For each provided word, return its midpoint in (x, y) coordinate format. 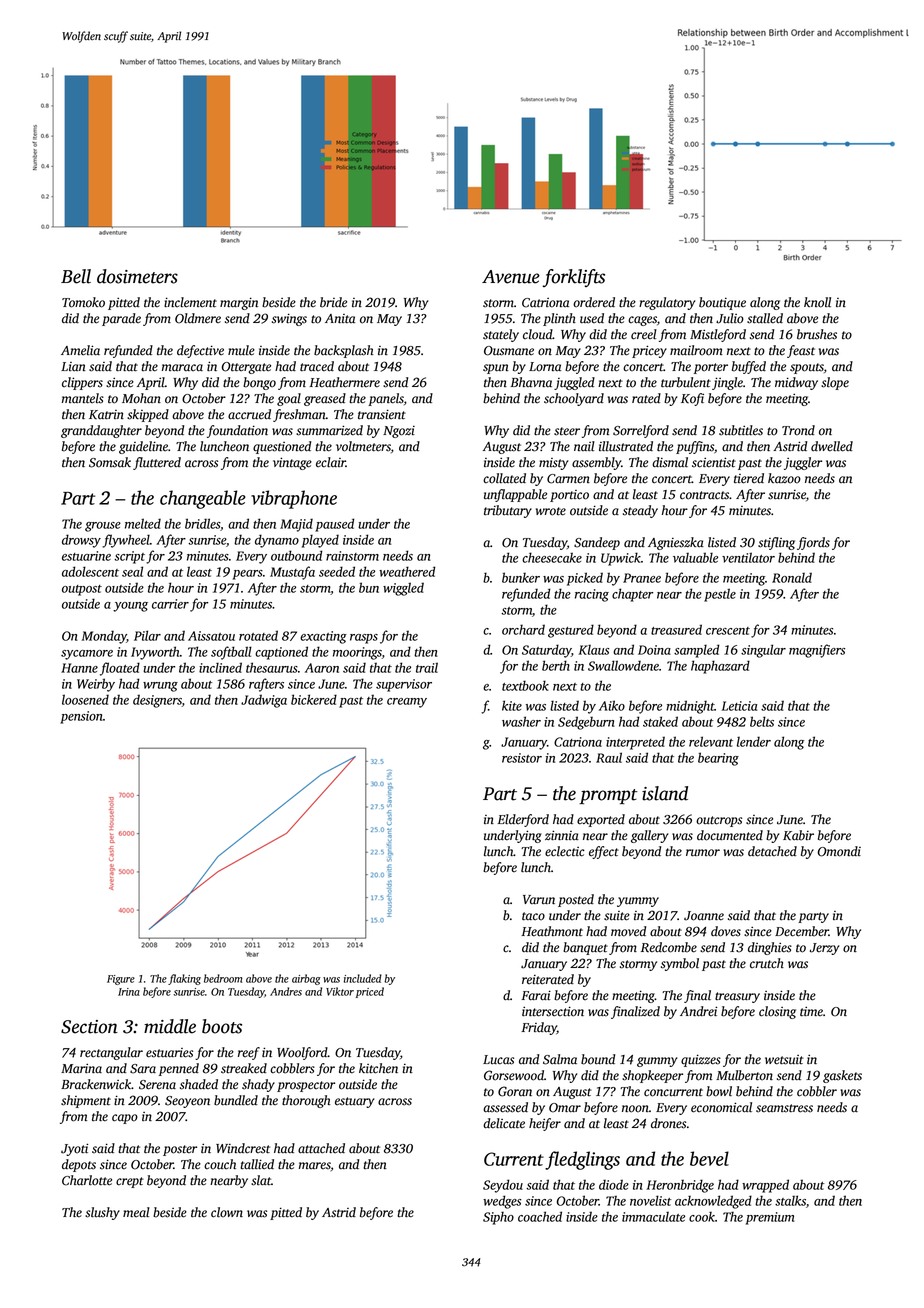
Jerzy (824, 949)
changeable (203, 499)
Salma (560, 1059)
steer (567, 431)
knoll (817, 302)
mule (241, 350)
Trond (798, 430)
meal (136, 1212)
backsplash (343, 351)
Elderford (523, 820)
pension (81, 717)
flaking (184, 979)
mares (315, 1166)
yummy (638, 902)
